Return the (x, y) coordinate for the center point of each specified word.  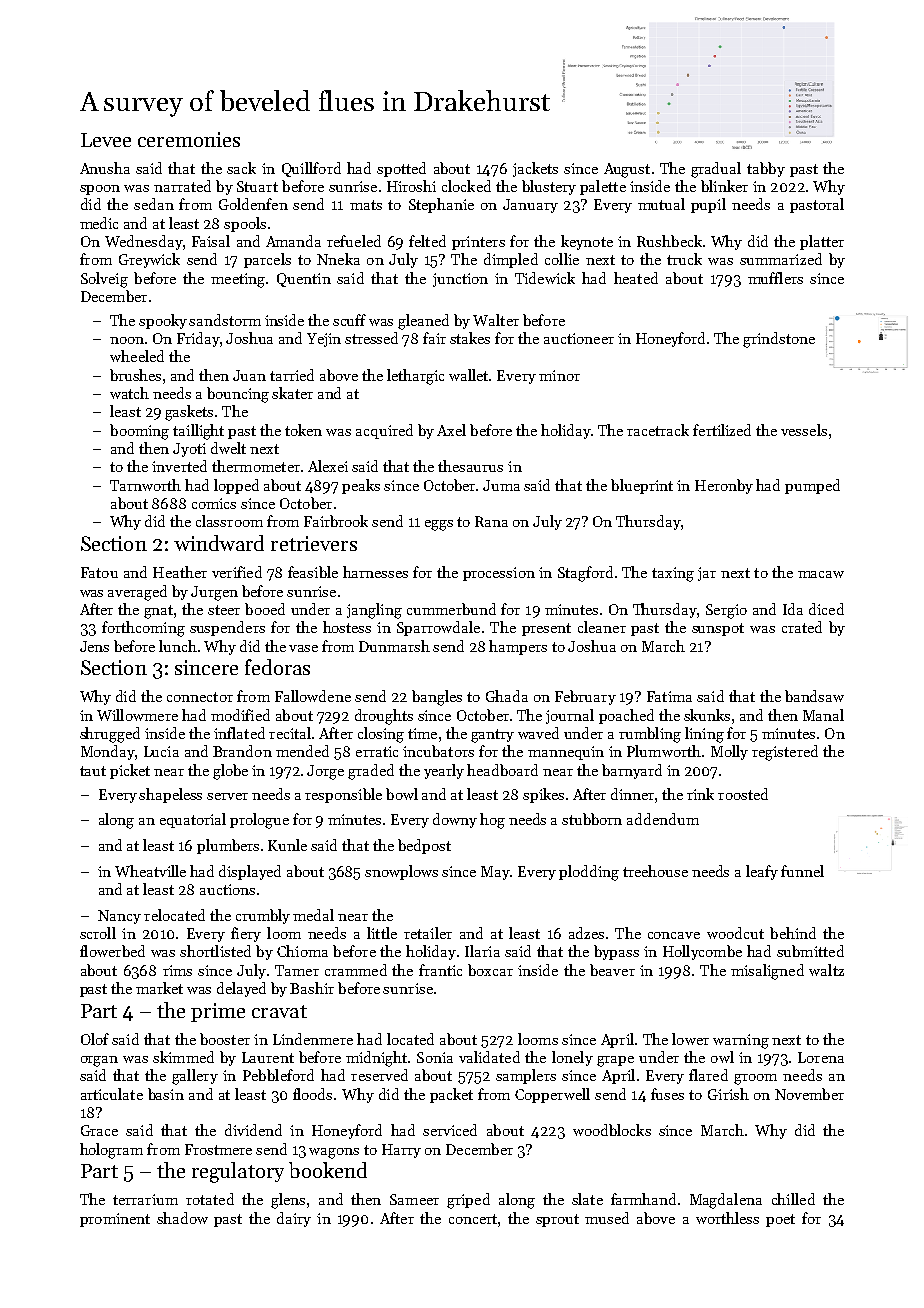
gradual (716, 170)
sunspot (718, 629)
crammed (356, 970)
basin (166, 1094)
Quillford (311, 169)
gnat (158, 612)
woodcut (735, 933)
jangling (374, 611)
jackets (535, 169)
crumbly (263, 916)
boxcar (490, 970)
